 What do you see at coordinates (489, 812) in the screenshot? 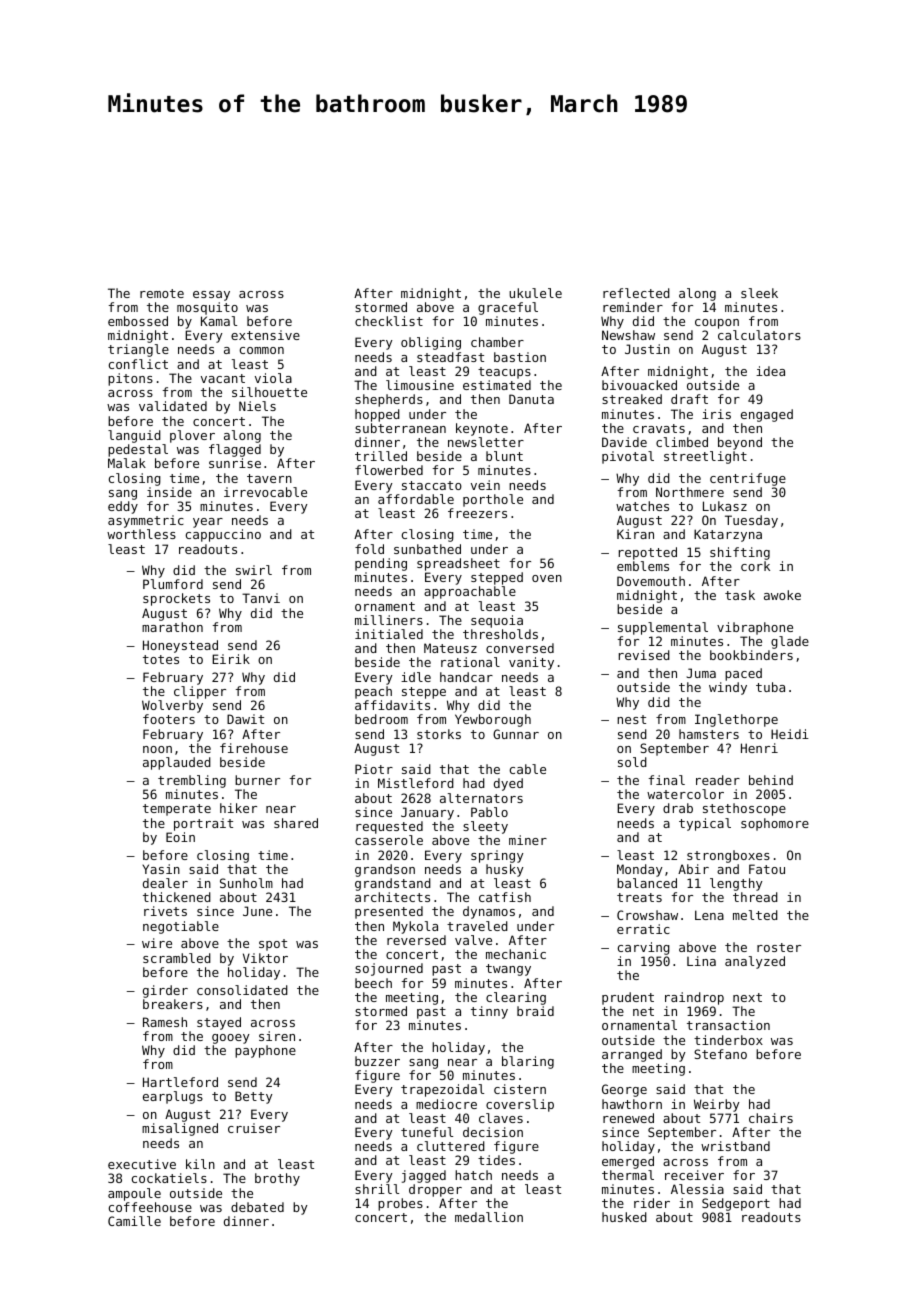
I see `Pablo` at bounding box center [489, 812].
